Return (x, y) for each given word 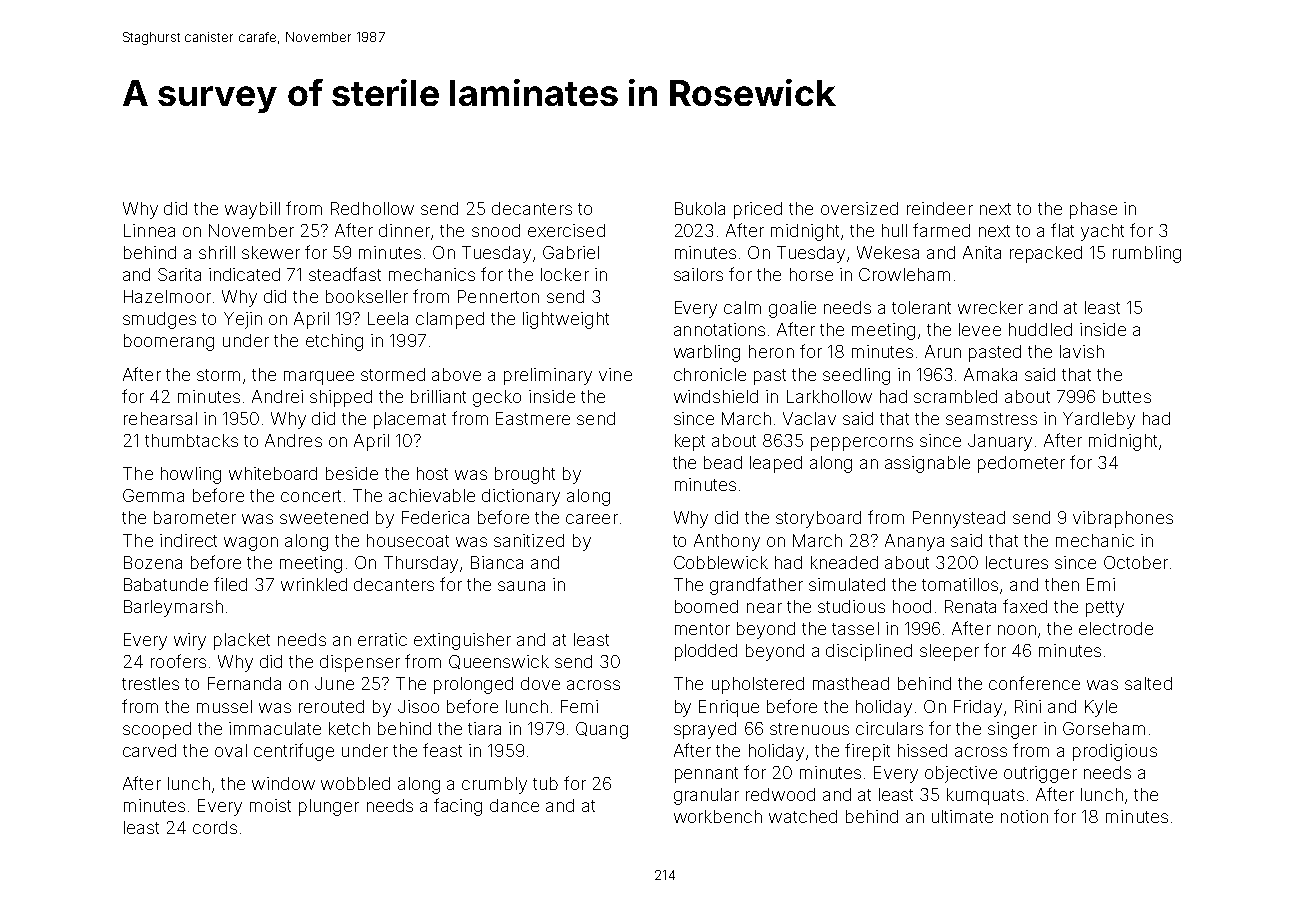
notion (1024, 816)
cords (215, 827)
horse (811, 274)
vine (615, 374)
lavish (1082, 351)
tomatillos (960, 584)
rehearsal (160, 418)
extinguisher (462, 641)
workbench (718, 816)
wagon (251, 544)
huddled (1040, 329)
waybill (252, 210)
